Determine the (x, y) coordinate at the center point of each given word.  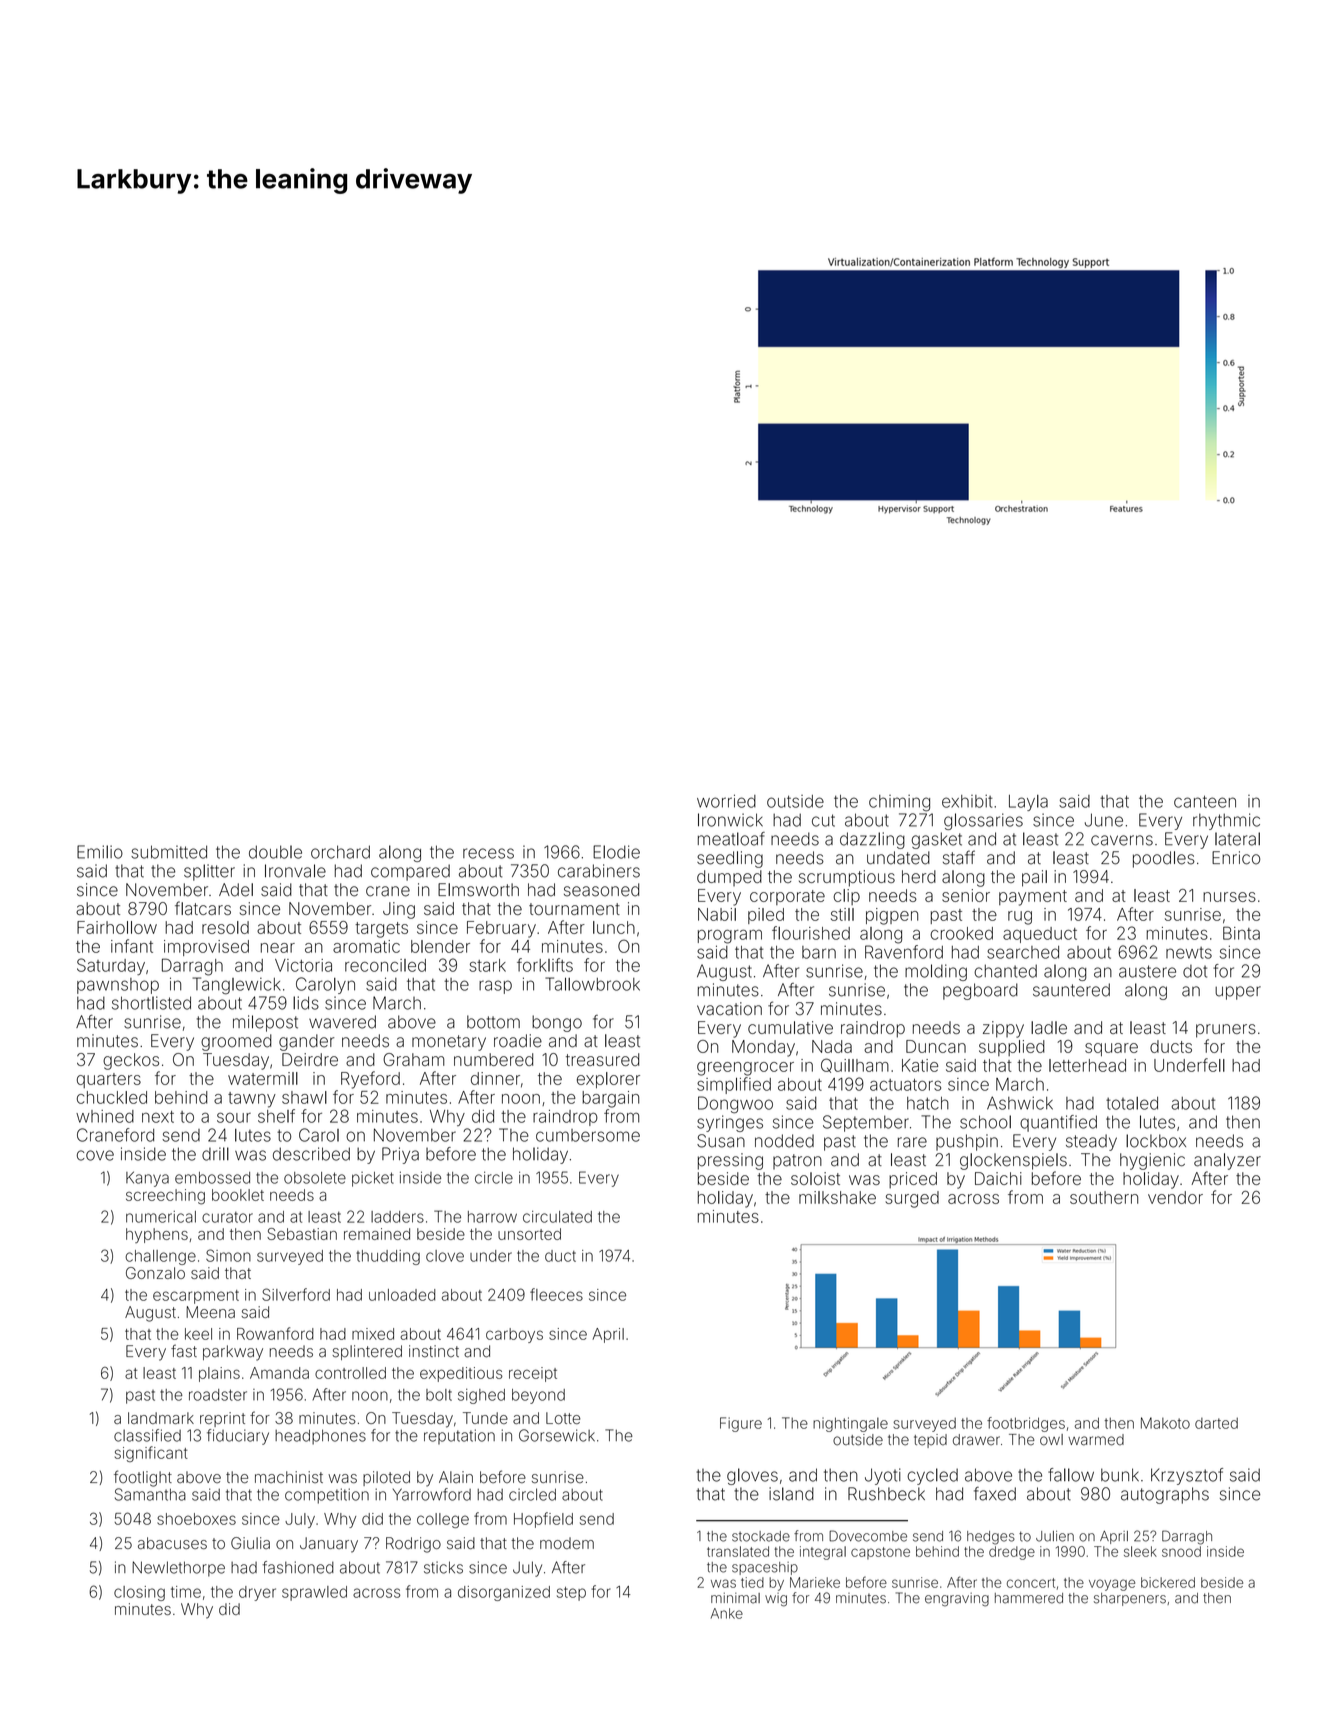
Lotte (563, 1418)
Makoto (1165, 1423)
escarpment (196, 1297)
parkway (233, 1353)
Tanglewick (236, 986)
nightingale (850, 1424)
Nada (832, 1046)
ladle (1049, 1027)
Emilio (100, 852)
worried (726, 801)
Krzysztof (1187, 1476)
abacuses (172, 1543)
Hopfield (543, 1520)
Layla (1028, 803)
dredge (1012, 1553)
